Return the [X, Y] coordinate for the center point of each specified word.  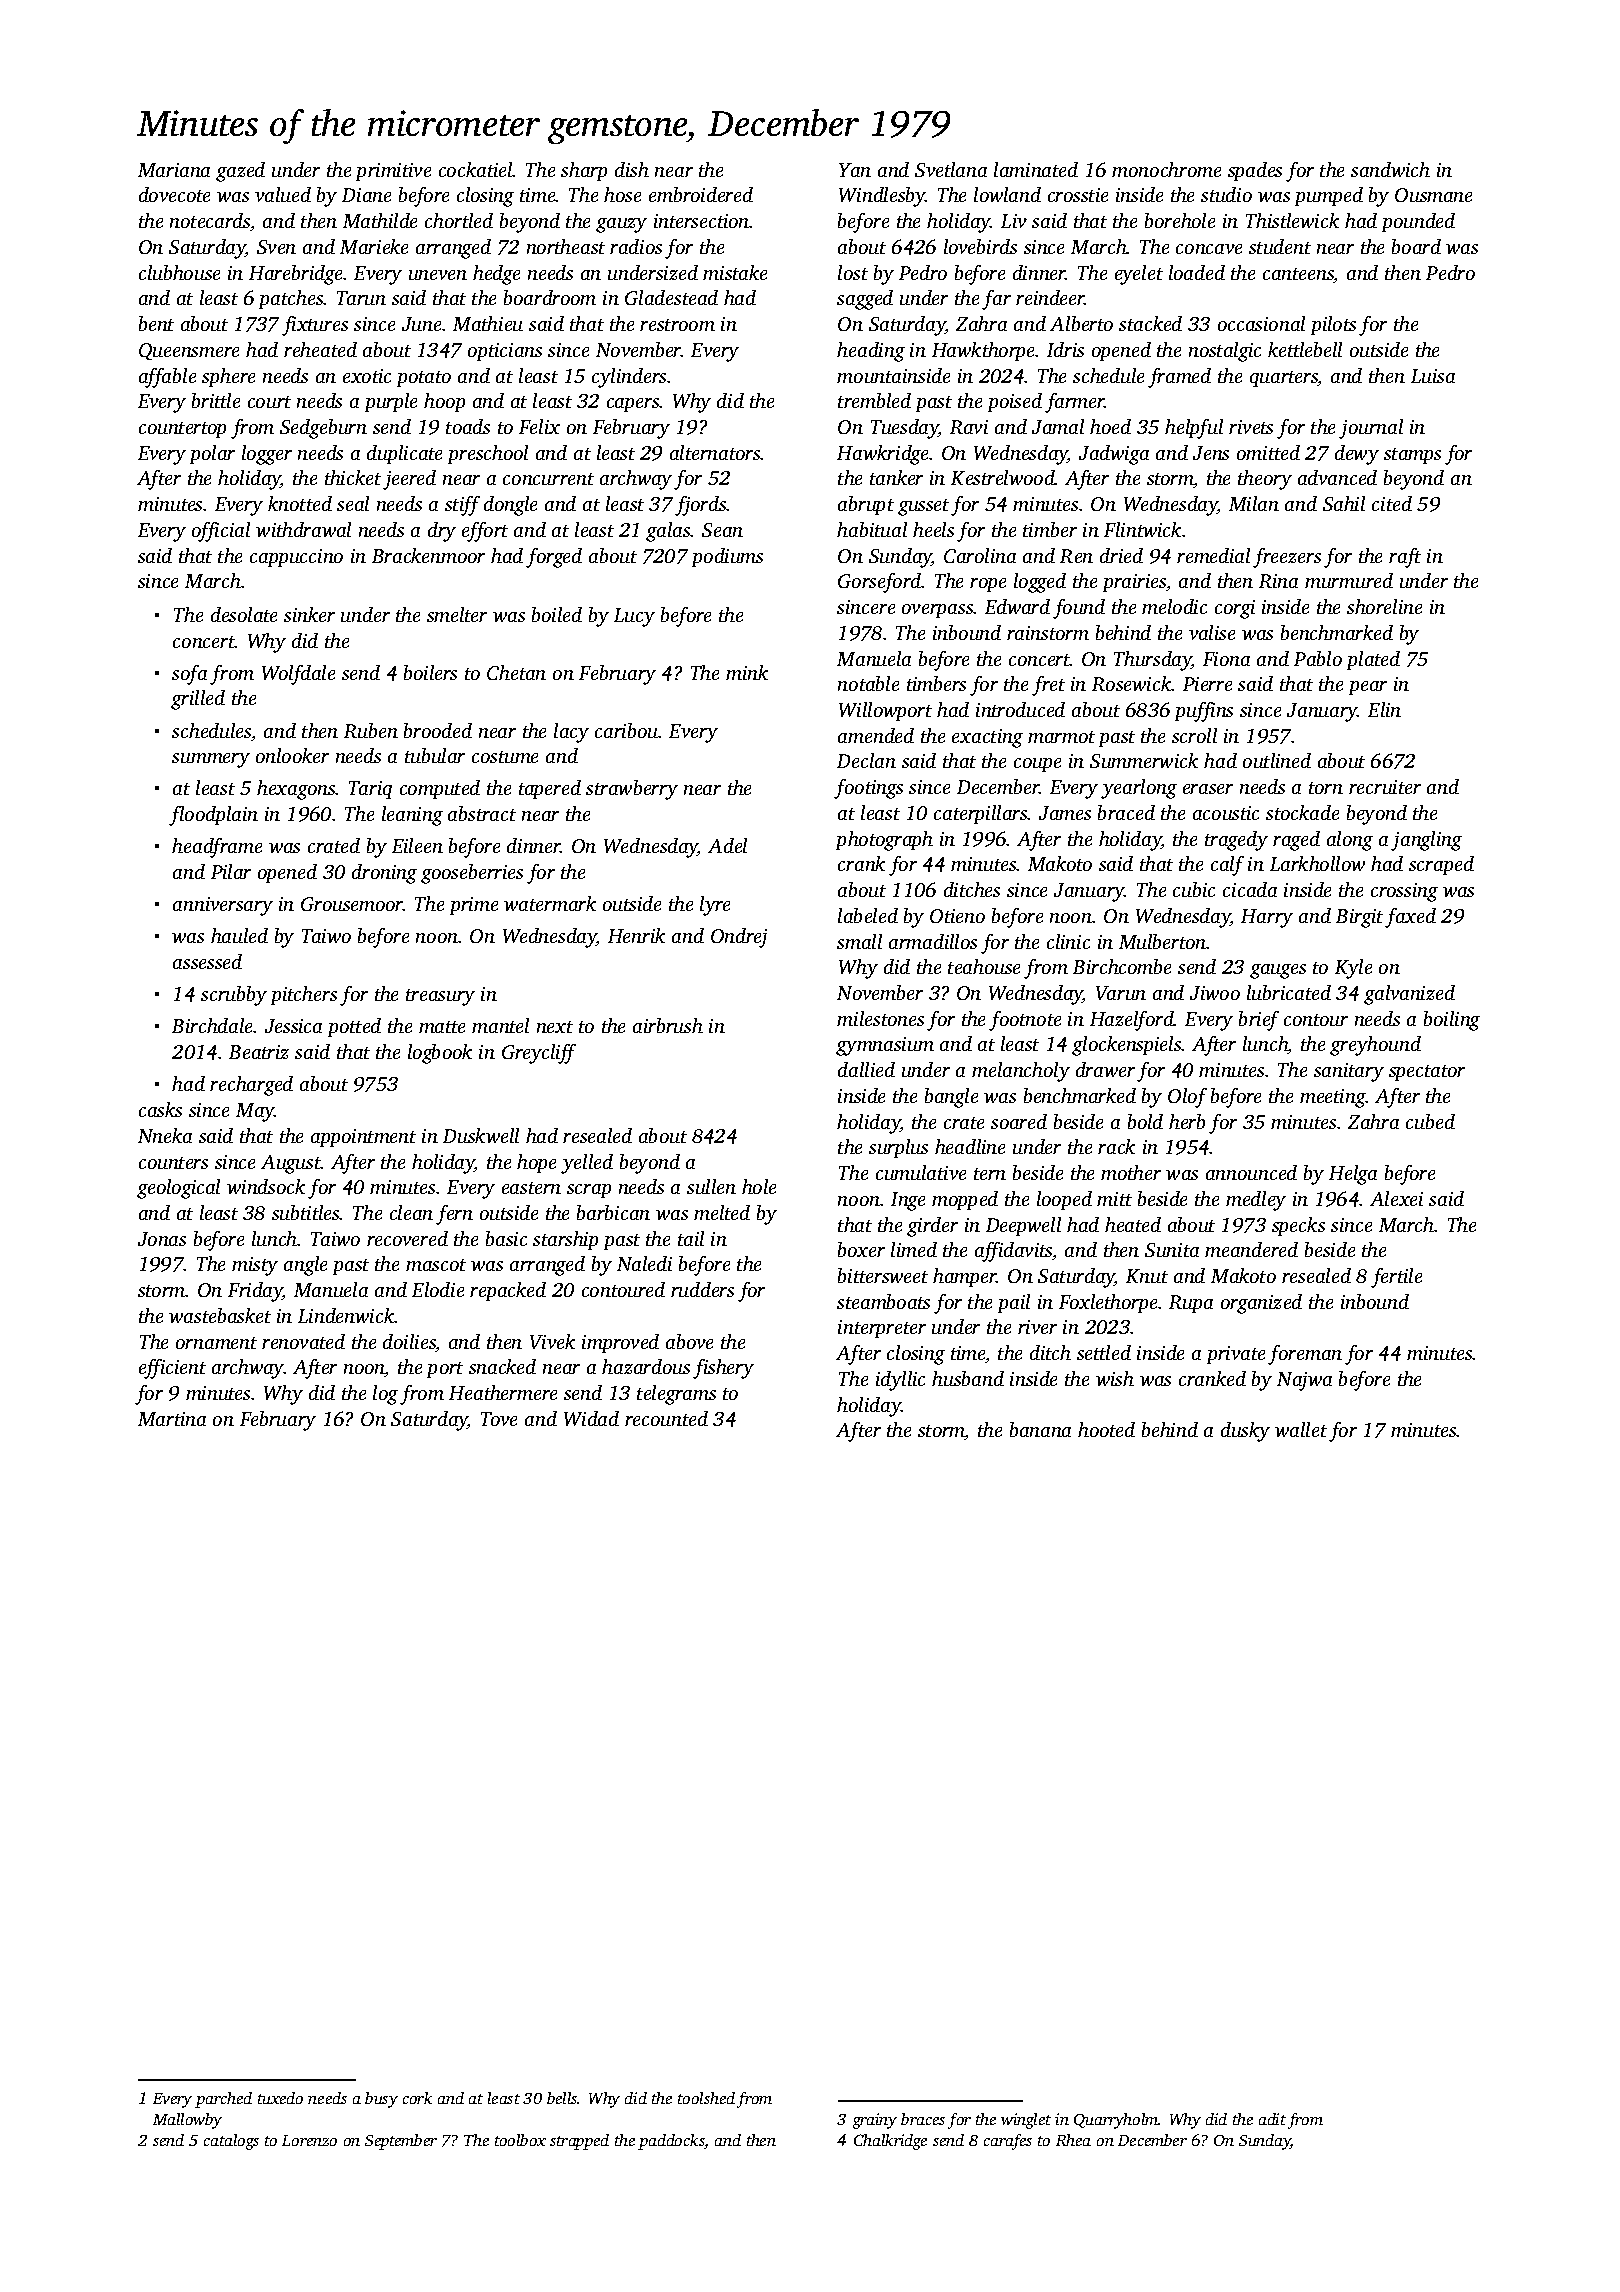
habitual [872, 529]
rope [988, 585]
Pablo [1318, 658]
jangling [1426, 841]
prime [474, 906]
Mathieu [488, 323]
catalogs [231, 2142]
